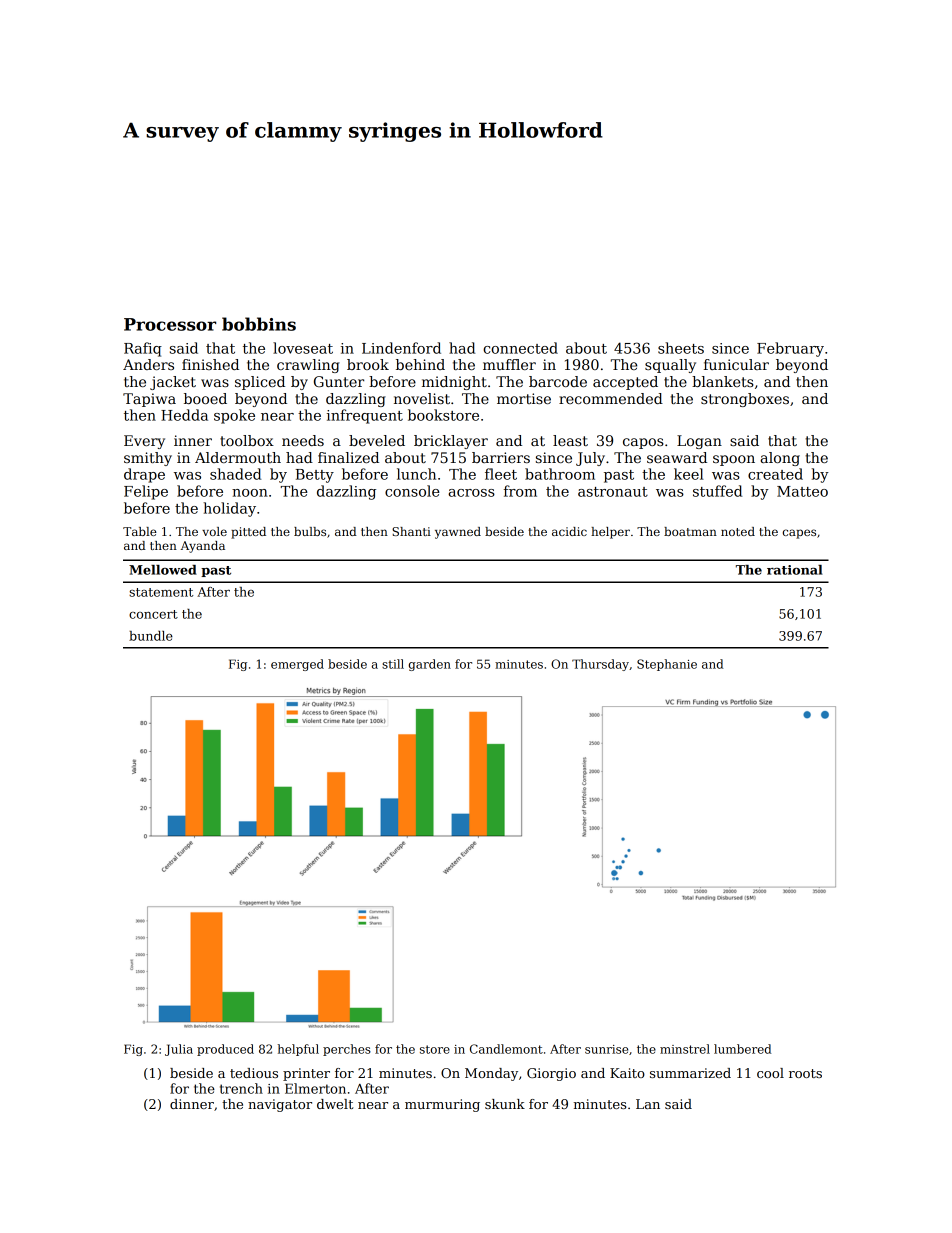 The width and height of the page is (952, 1233). Describe the element at coordinates (347, 1050) in the page. I see `perches` at that location.
